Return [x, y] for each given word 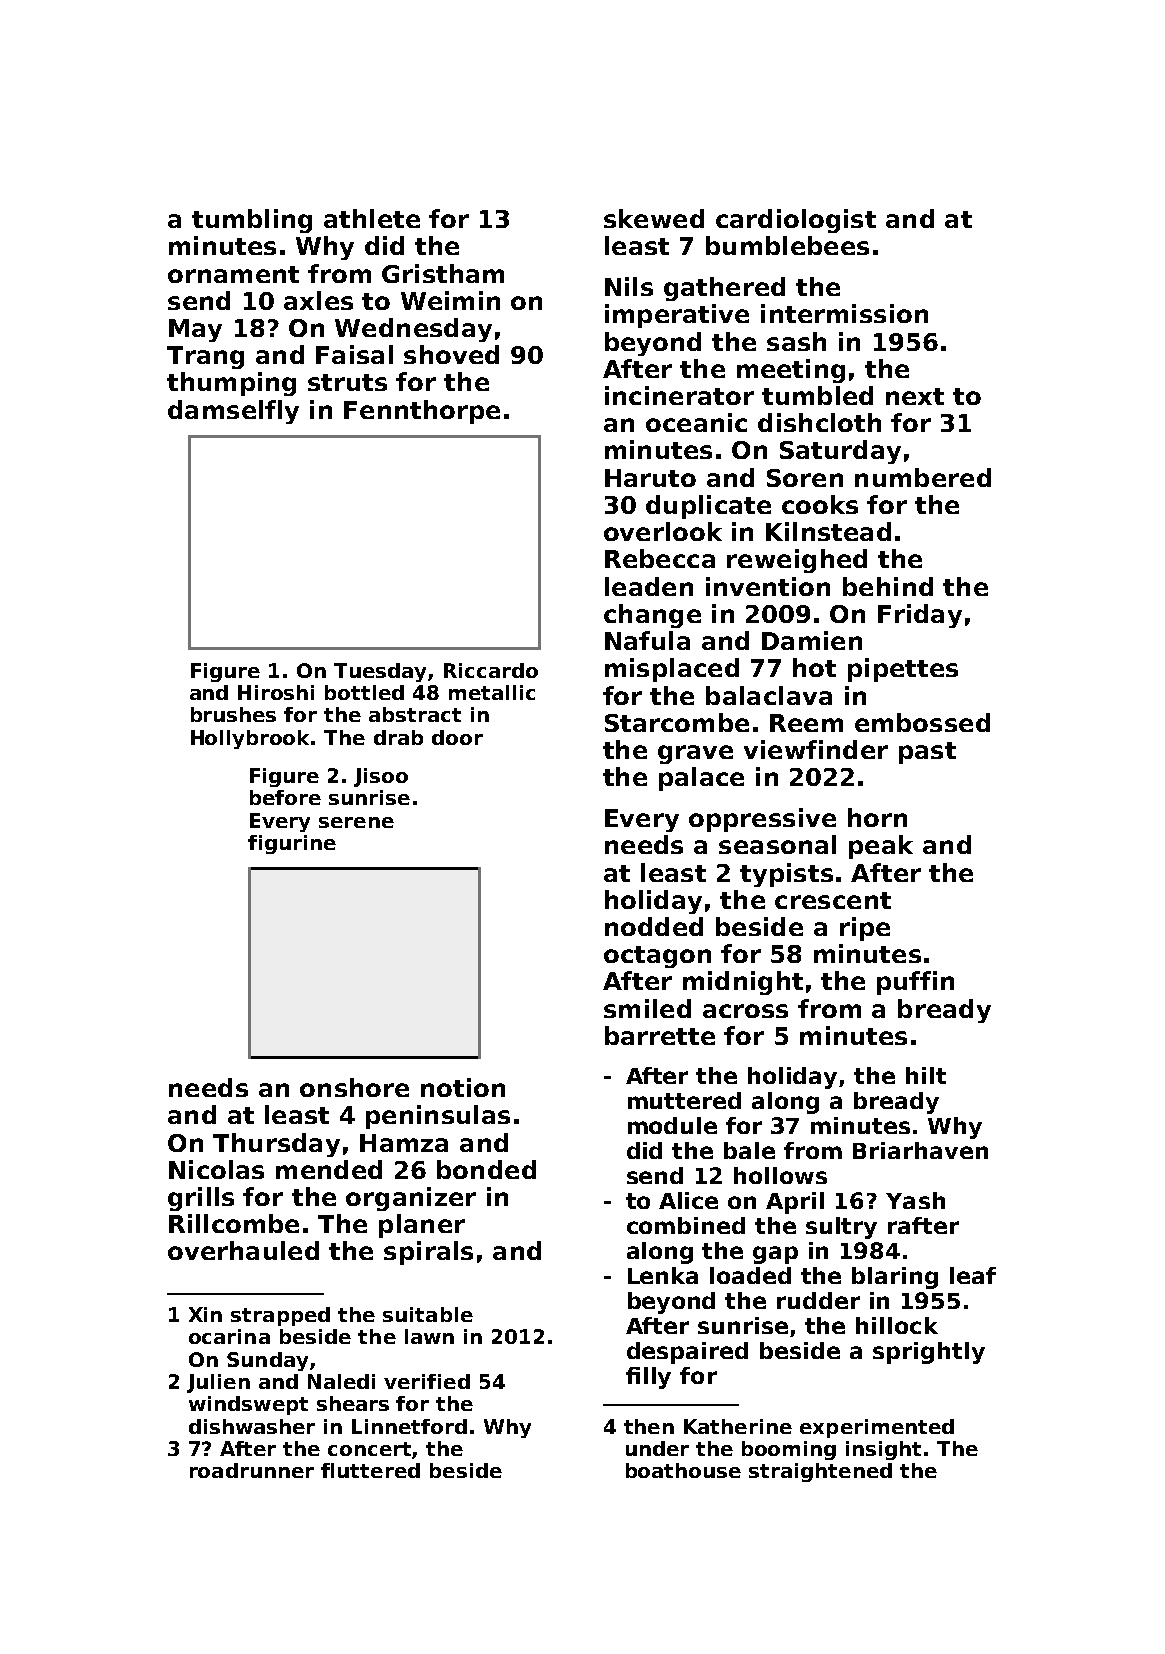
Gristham [443, 273]
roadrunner [252, 1470]
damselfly [233, 412]
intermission [844, 313]
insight [883, 1450]
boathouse [683, 1470]
